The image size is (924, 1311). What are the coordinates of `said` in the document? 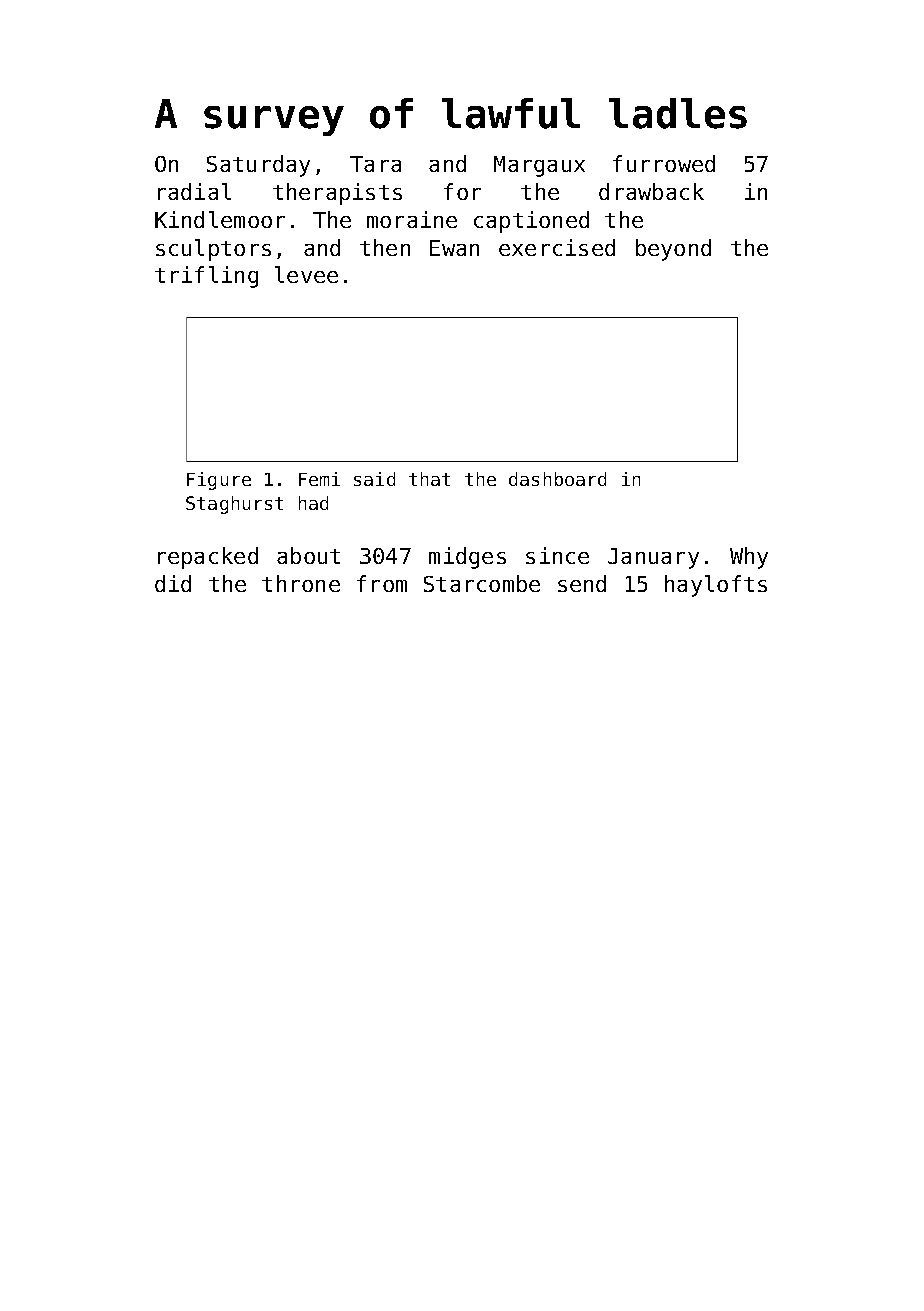 It's located at (374, 479).
